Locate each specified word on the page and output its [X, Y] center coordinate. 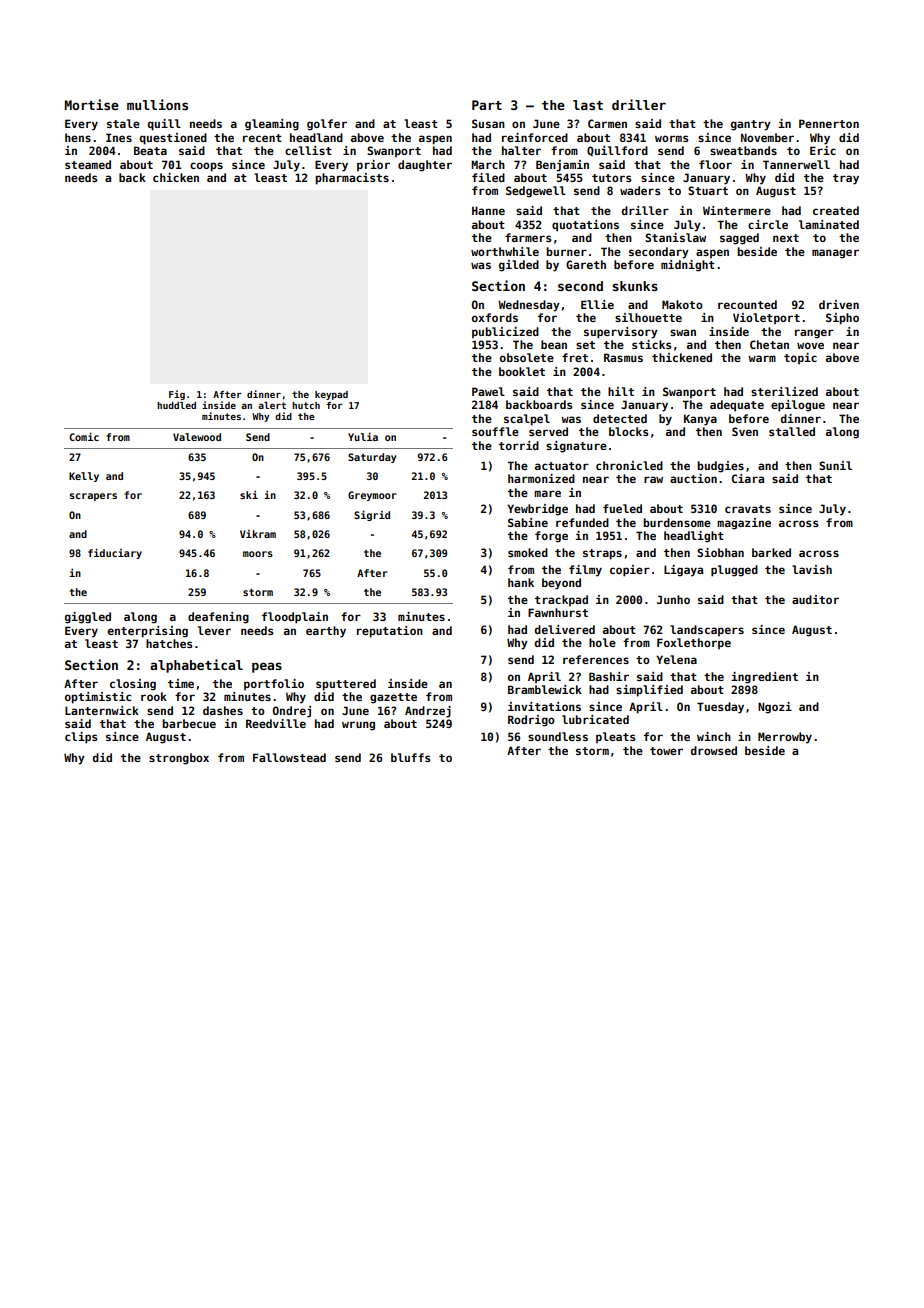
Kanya [700, 420]
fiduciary [115, 553]
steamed [88, 164]
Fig [177, 395]
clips [81, 738]
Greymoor [372, 496]
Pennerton [829, 123]
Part [487, 105]
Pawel [488, 391]
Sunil [835, 465]
